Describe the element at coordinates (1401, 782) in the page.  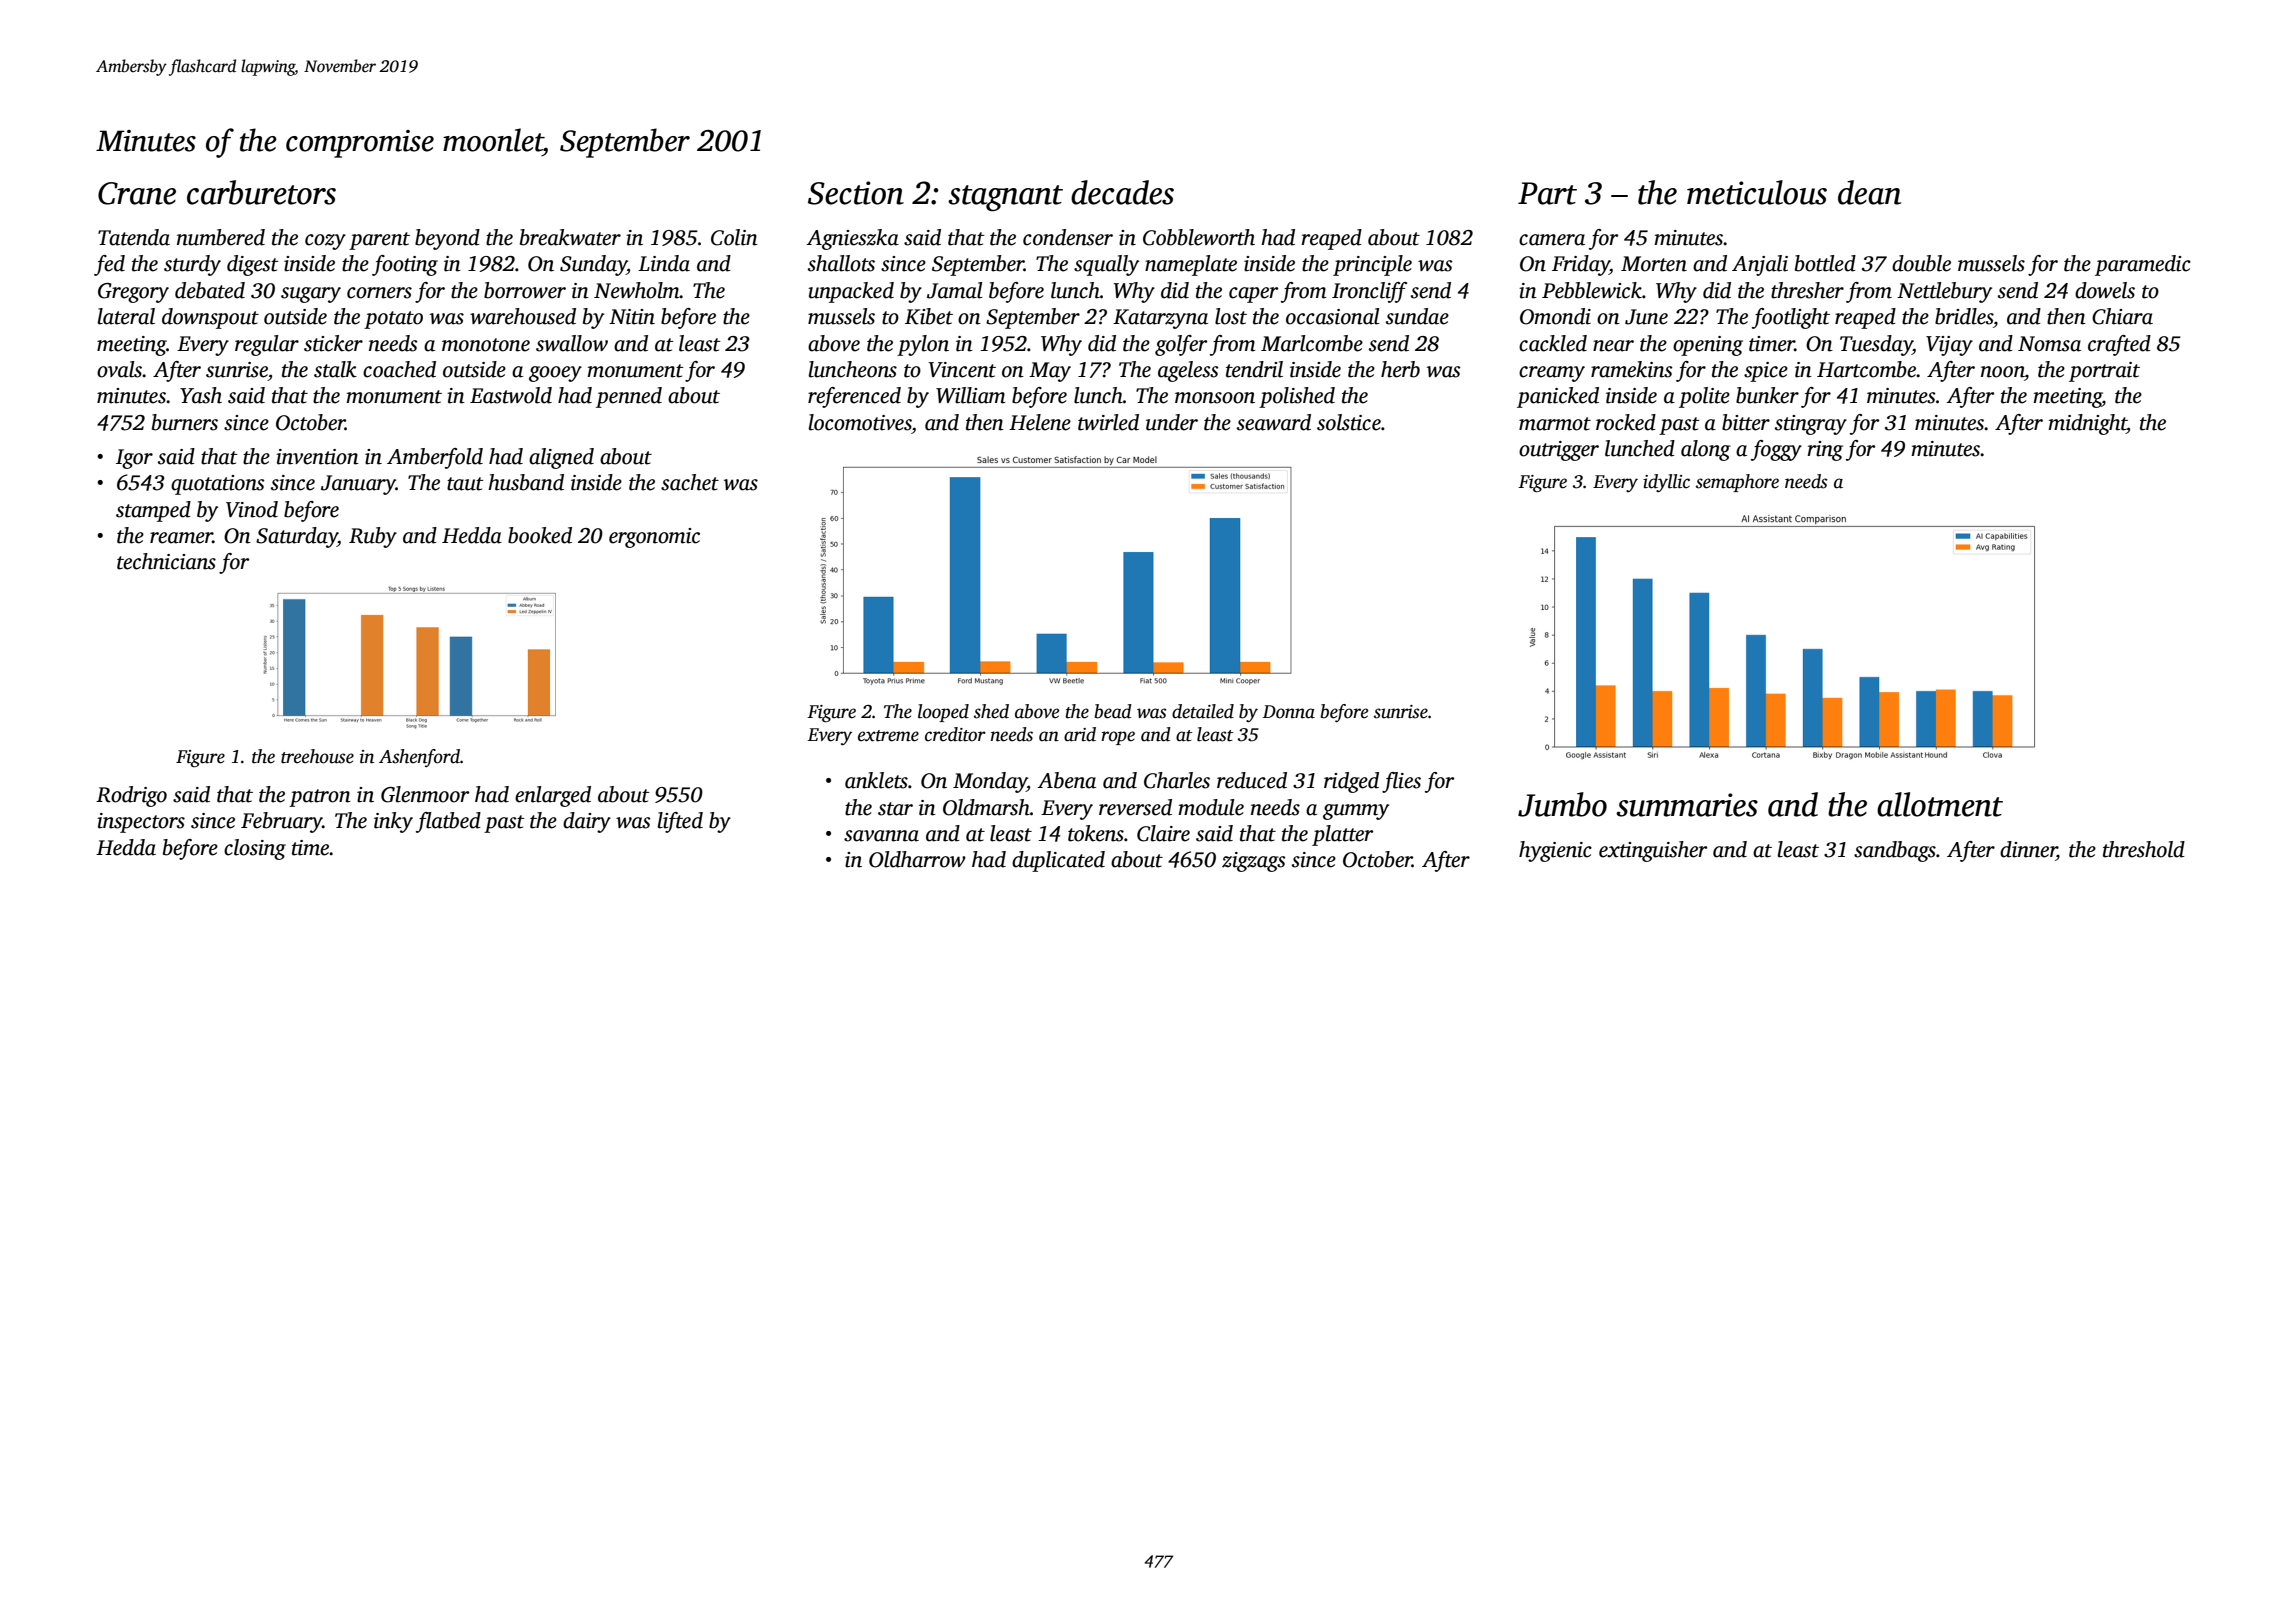
I see `flies` at that location.
